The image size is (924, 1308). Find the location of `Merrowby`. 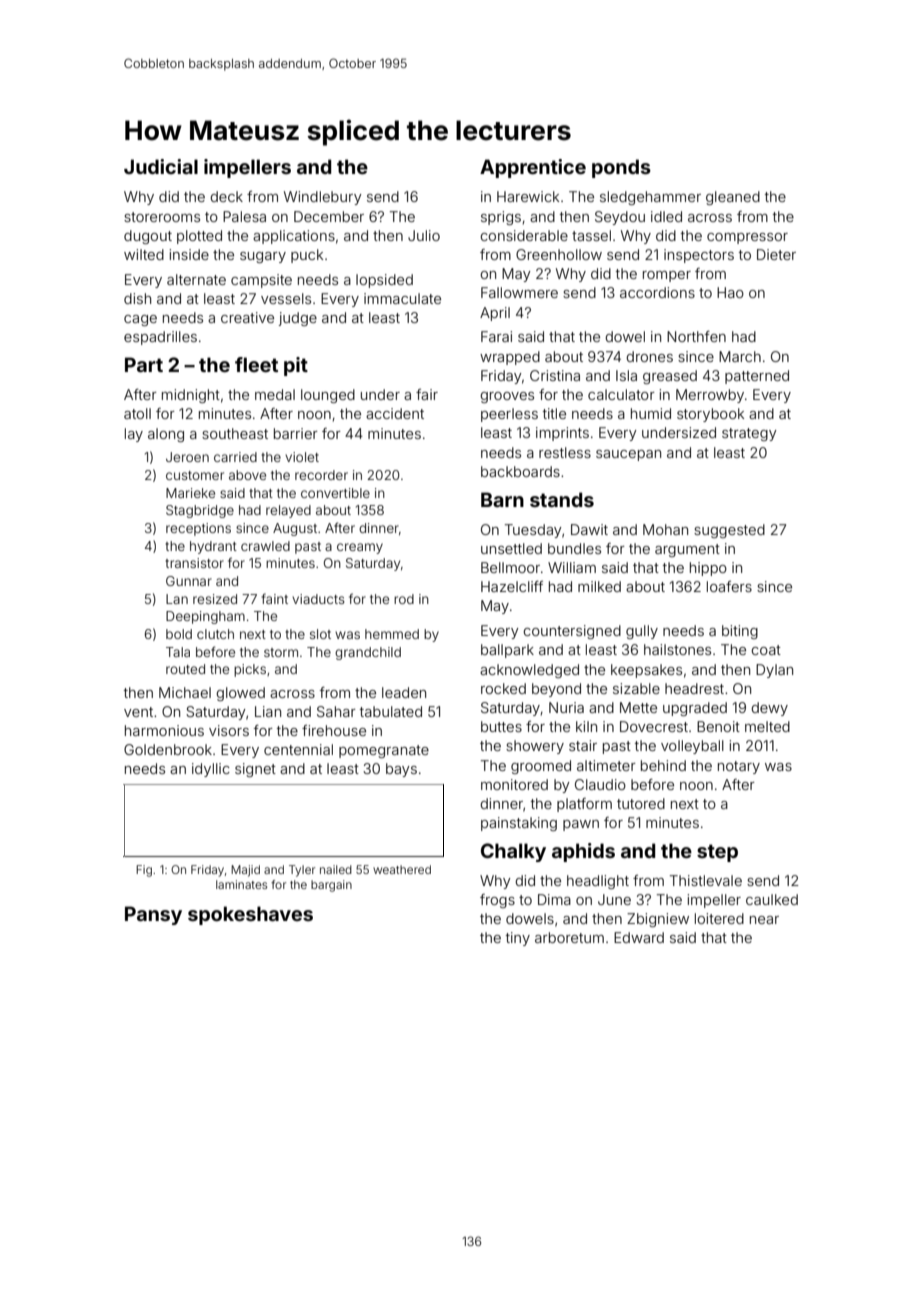

Merrowby is located at coordinates (710, 396).
